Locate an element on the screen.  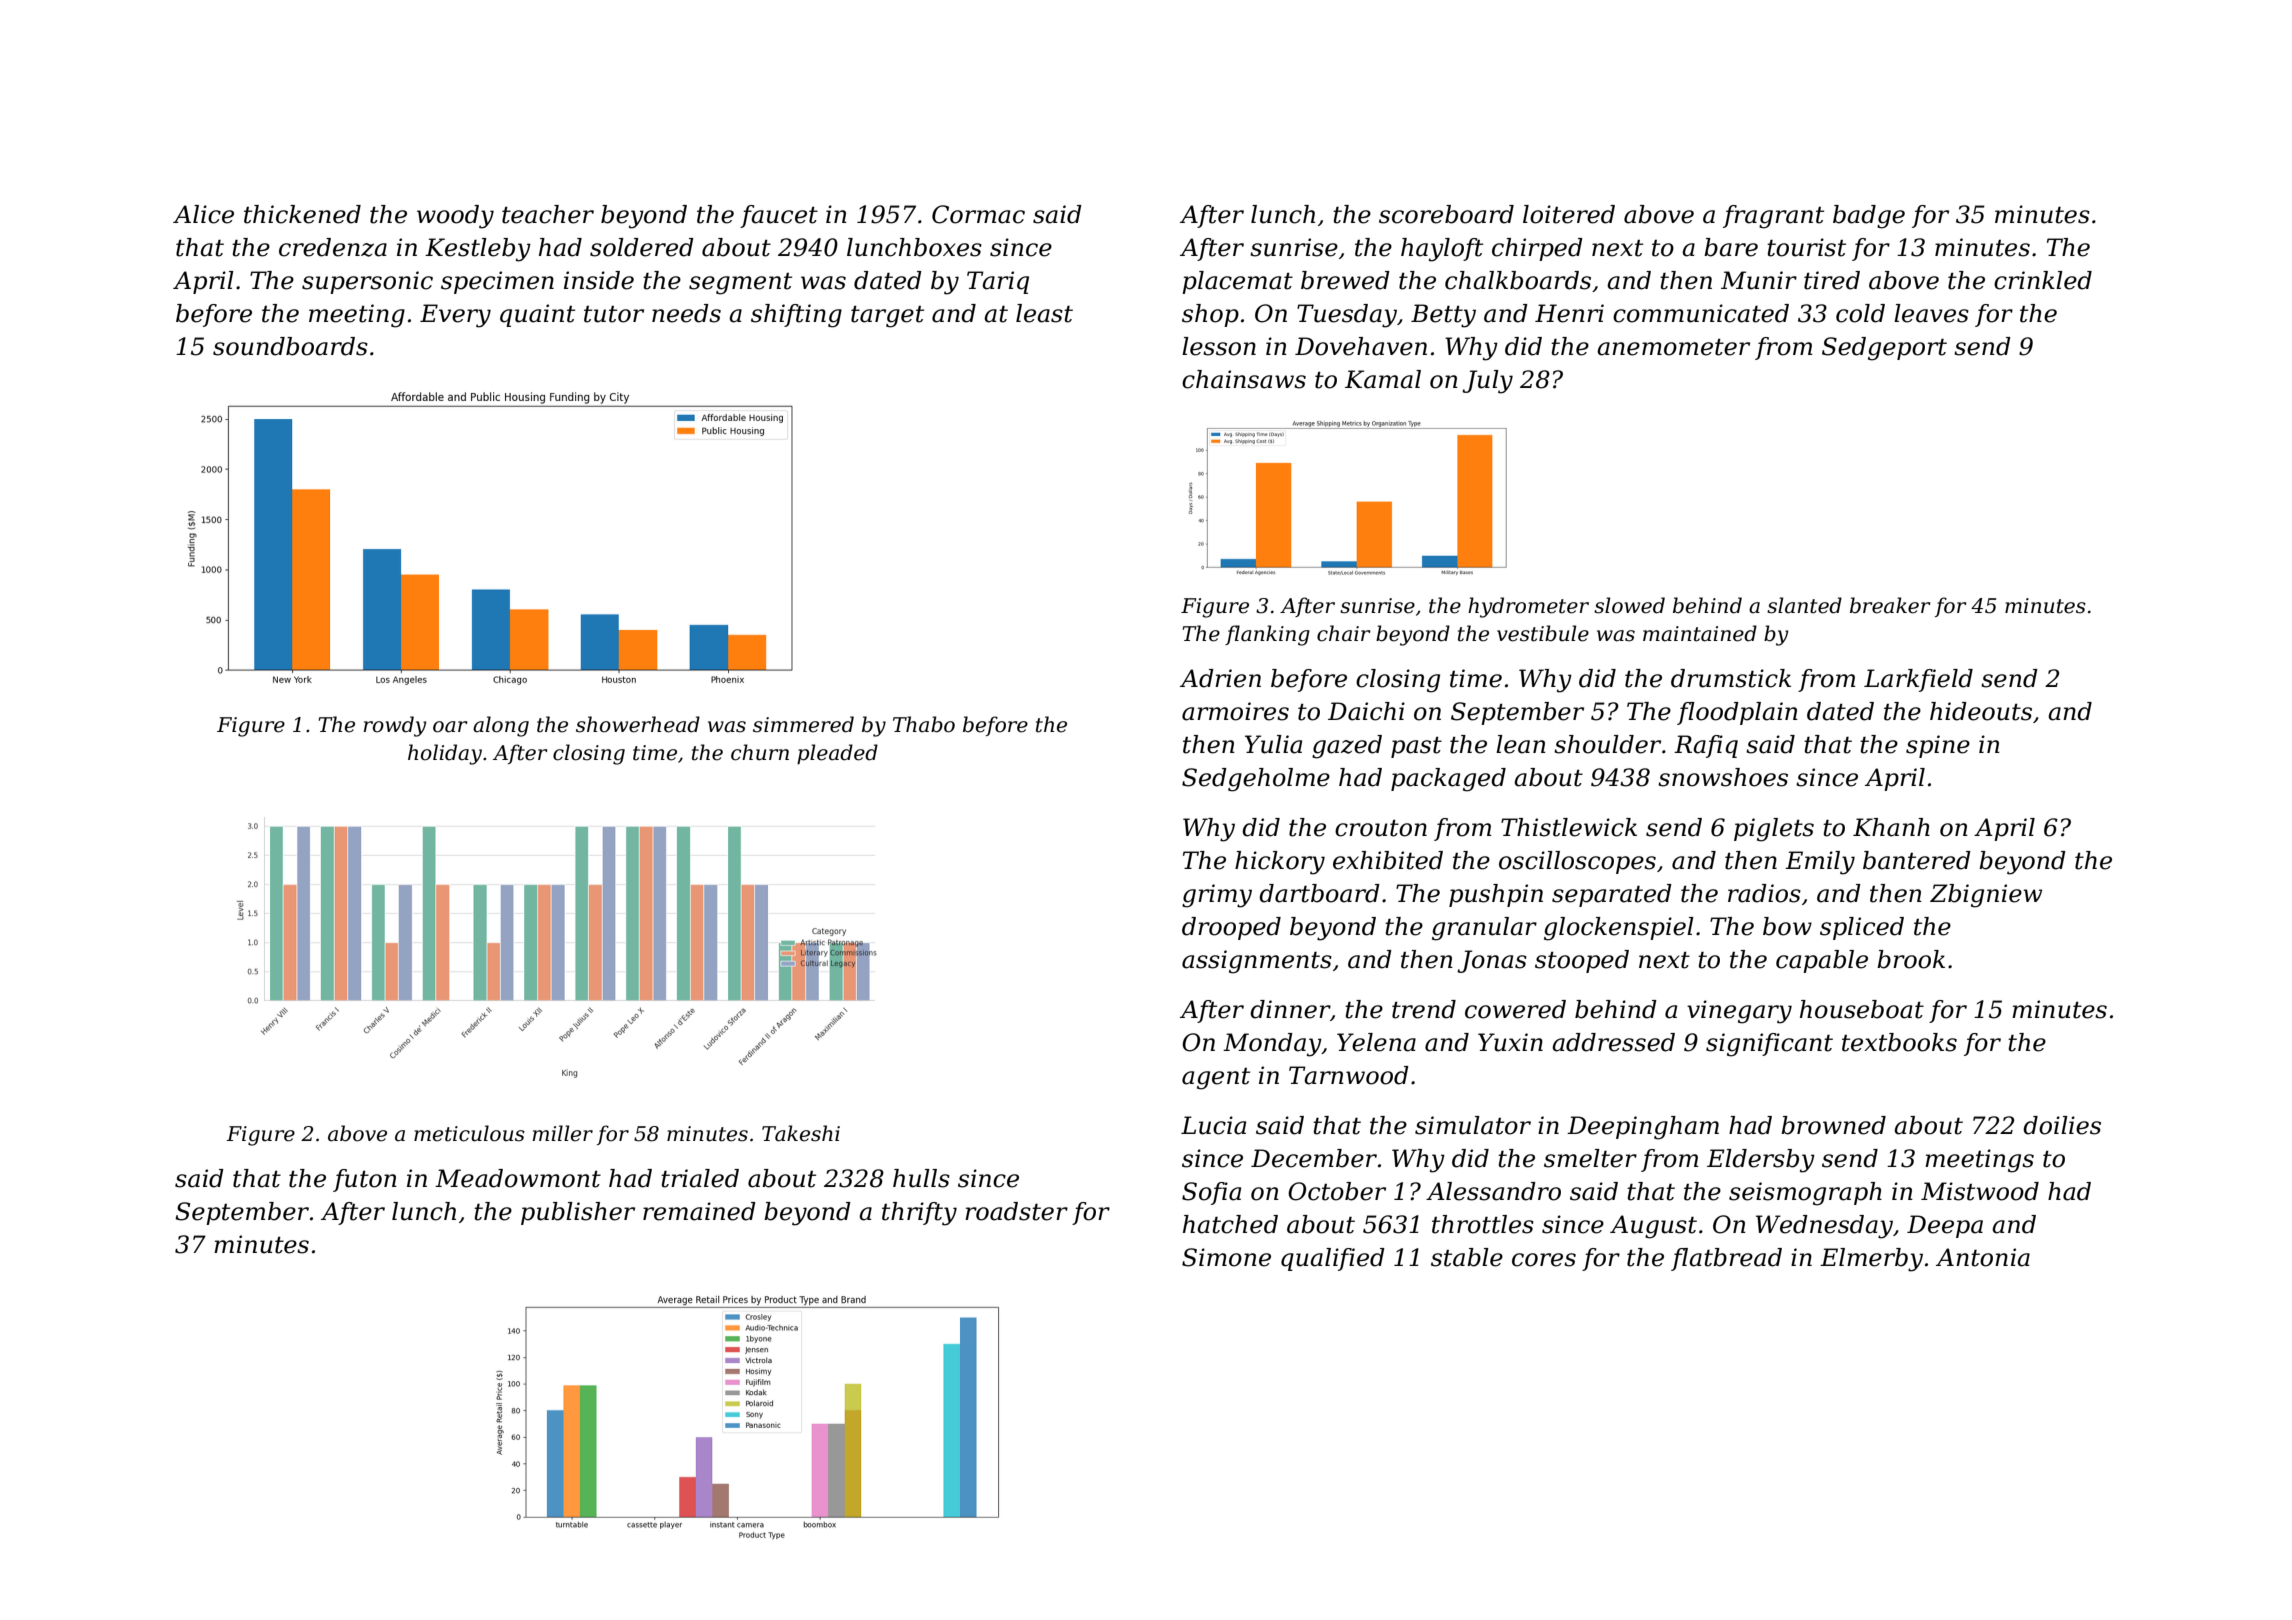
loitered is located at coordinates (1569, 214).
